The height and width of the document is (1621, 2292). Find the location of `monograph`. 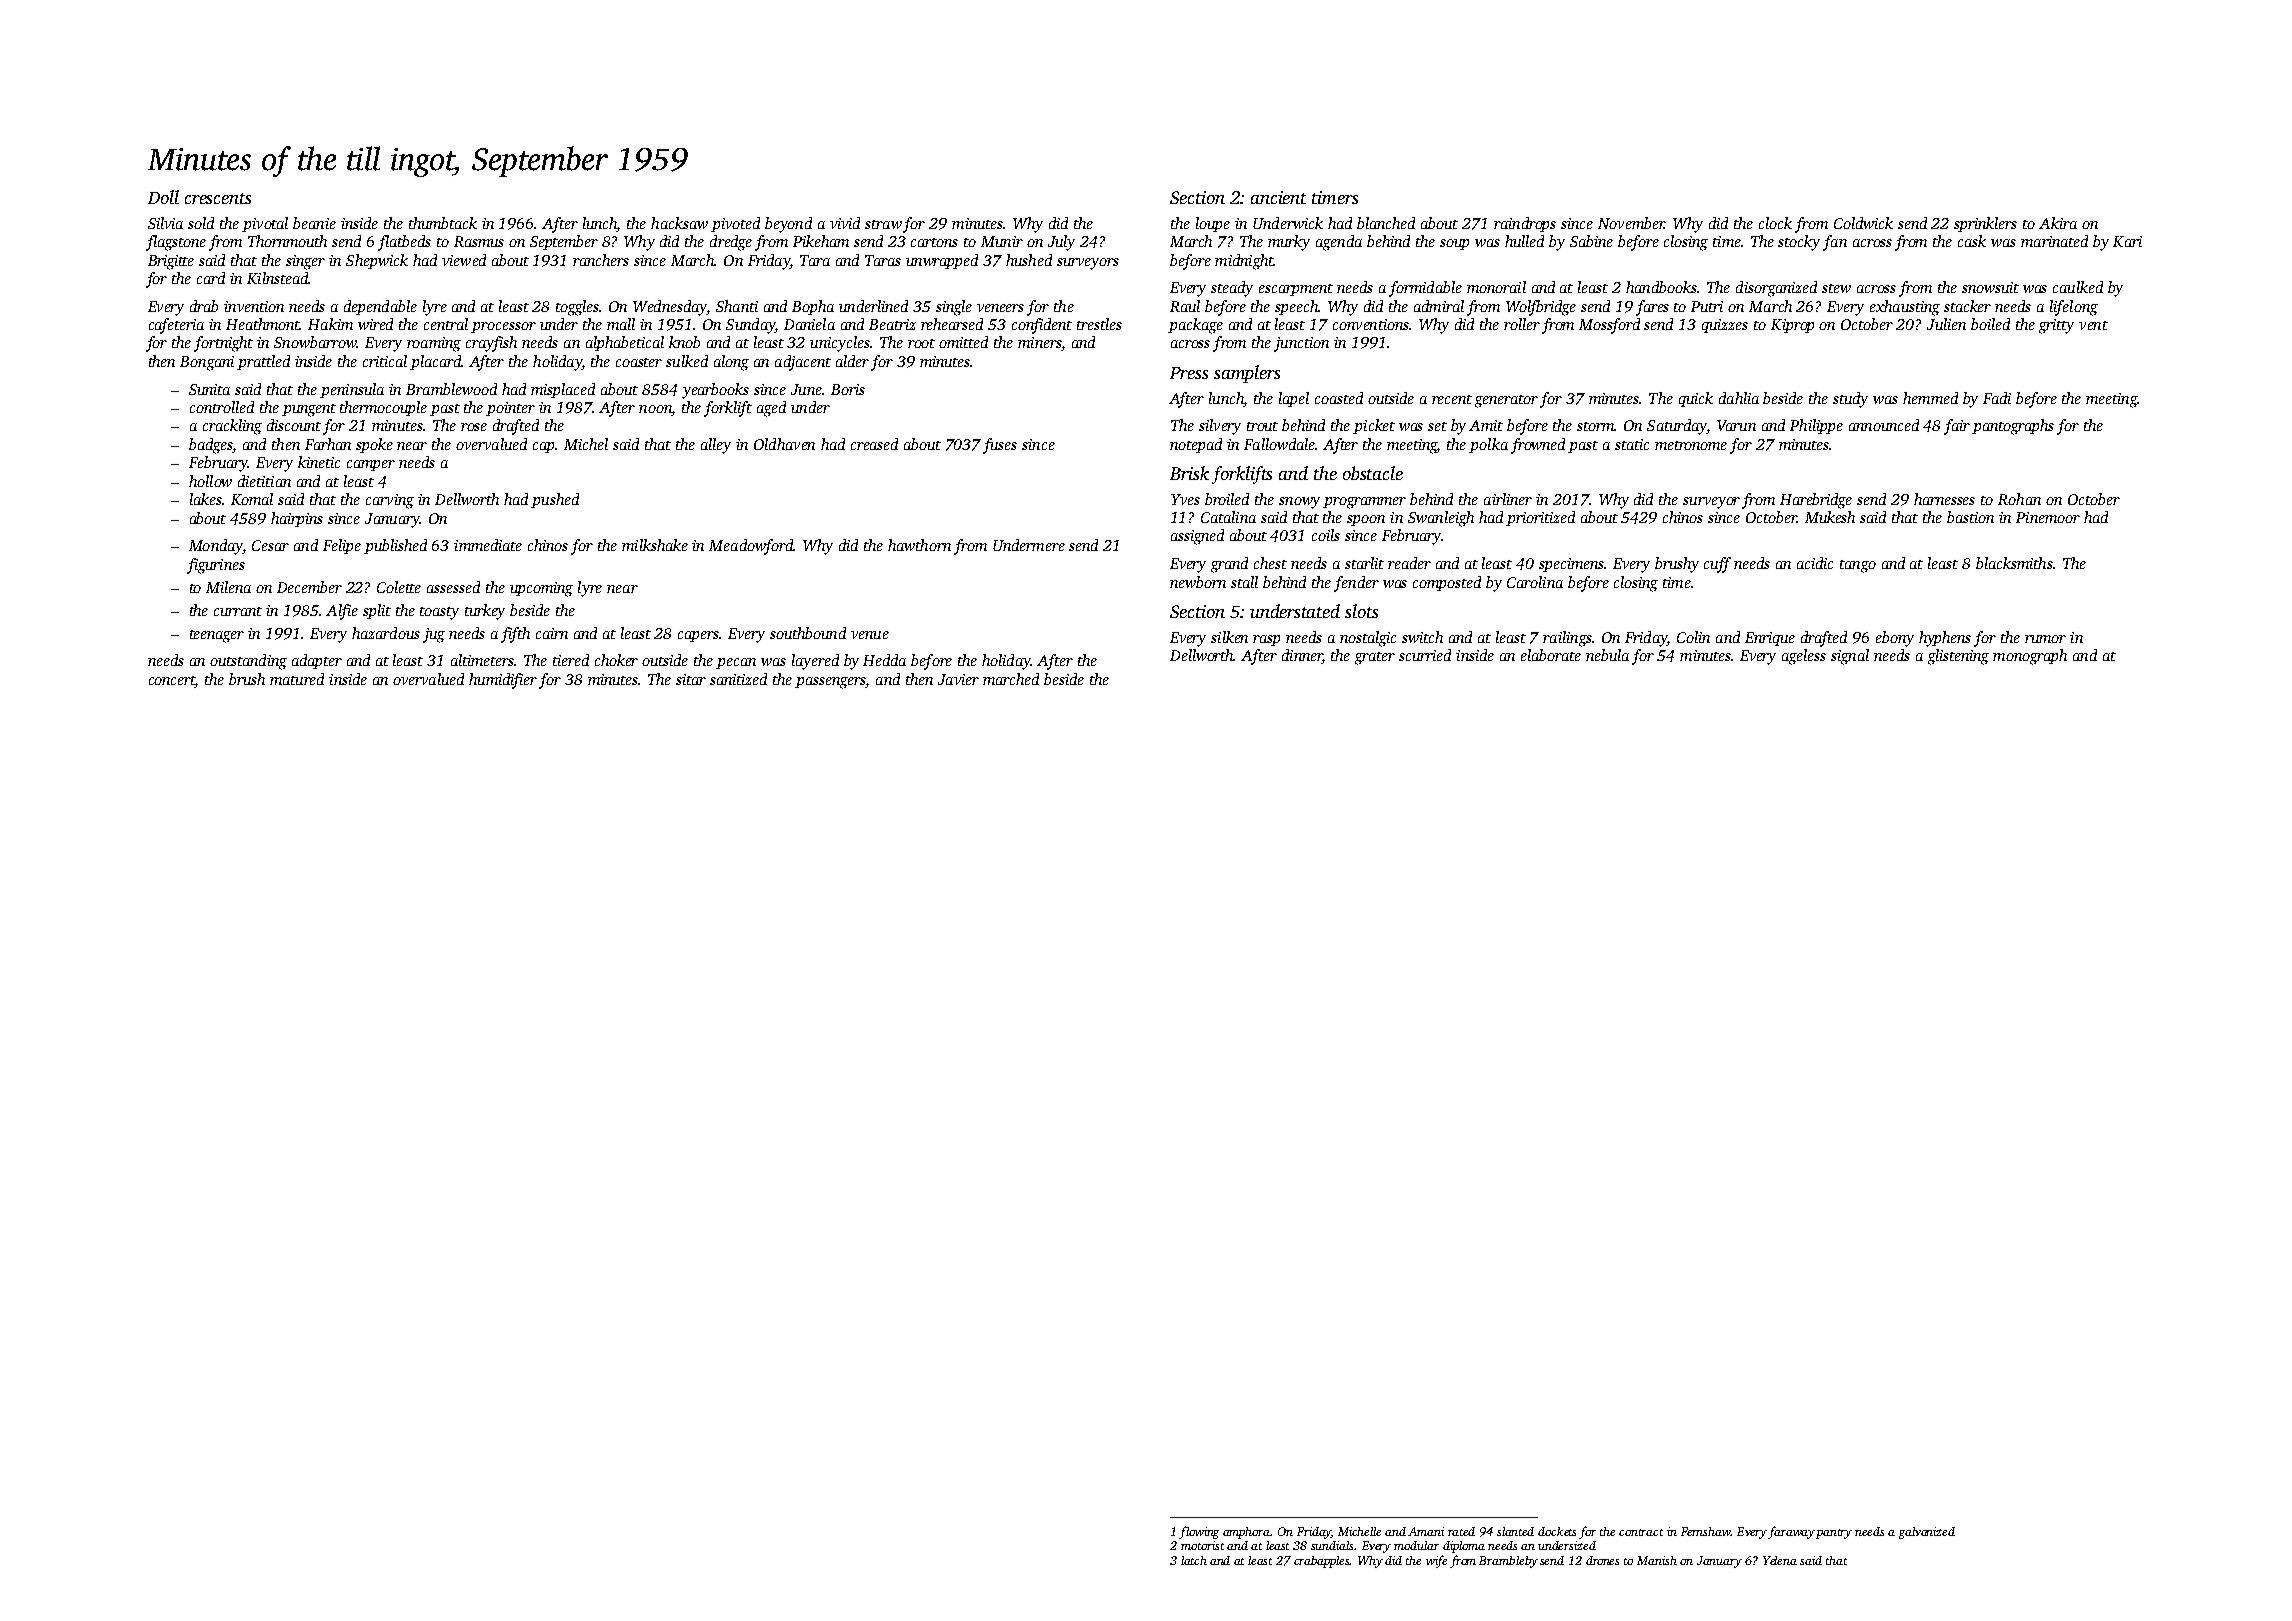

monograph is located at coordinates (2030, 657).
